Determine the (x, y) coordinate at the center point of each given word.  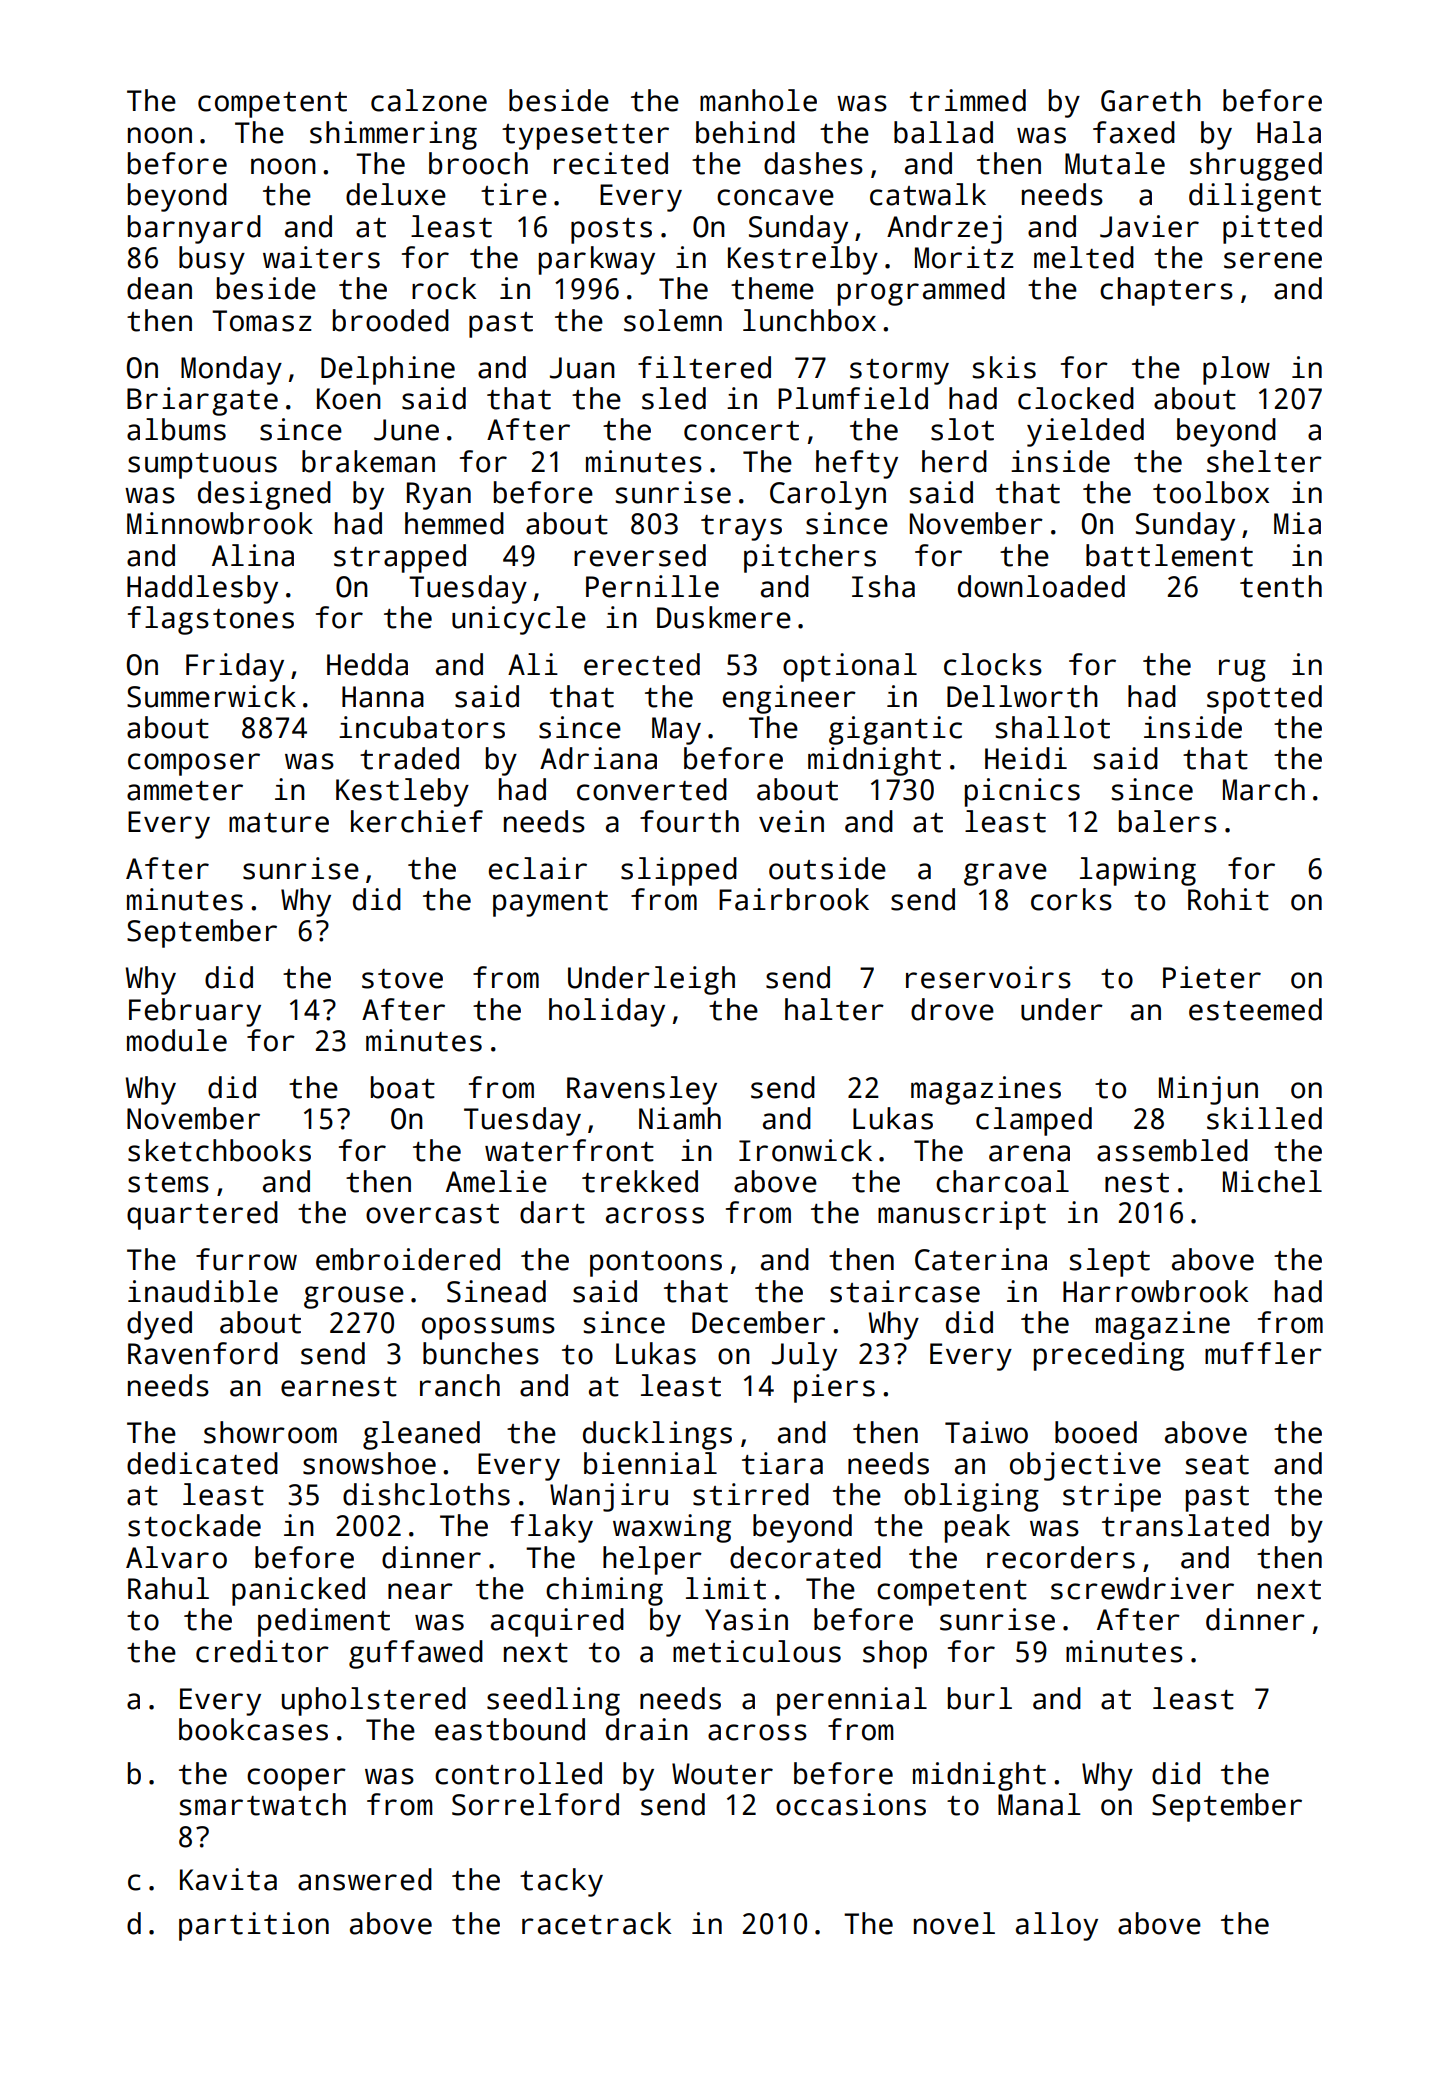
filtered (704, 367)
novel (954, 1923)
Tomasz (262, 321)
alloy (1057, 1926)
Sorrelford (535, 1804)
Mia (1297, 523)
